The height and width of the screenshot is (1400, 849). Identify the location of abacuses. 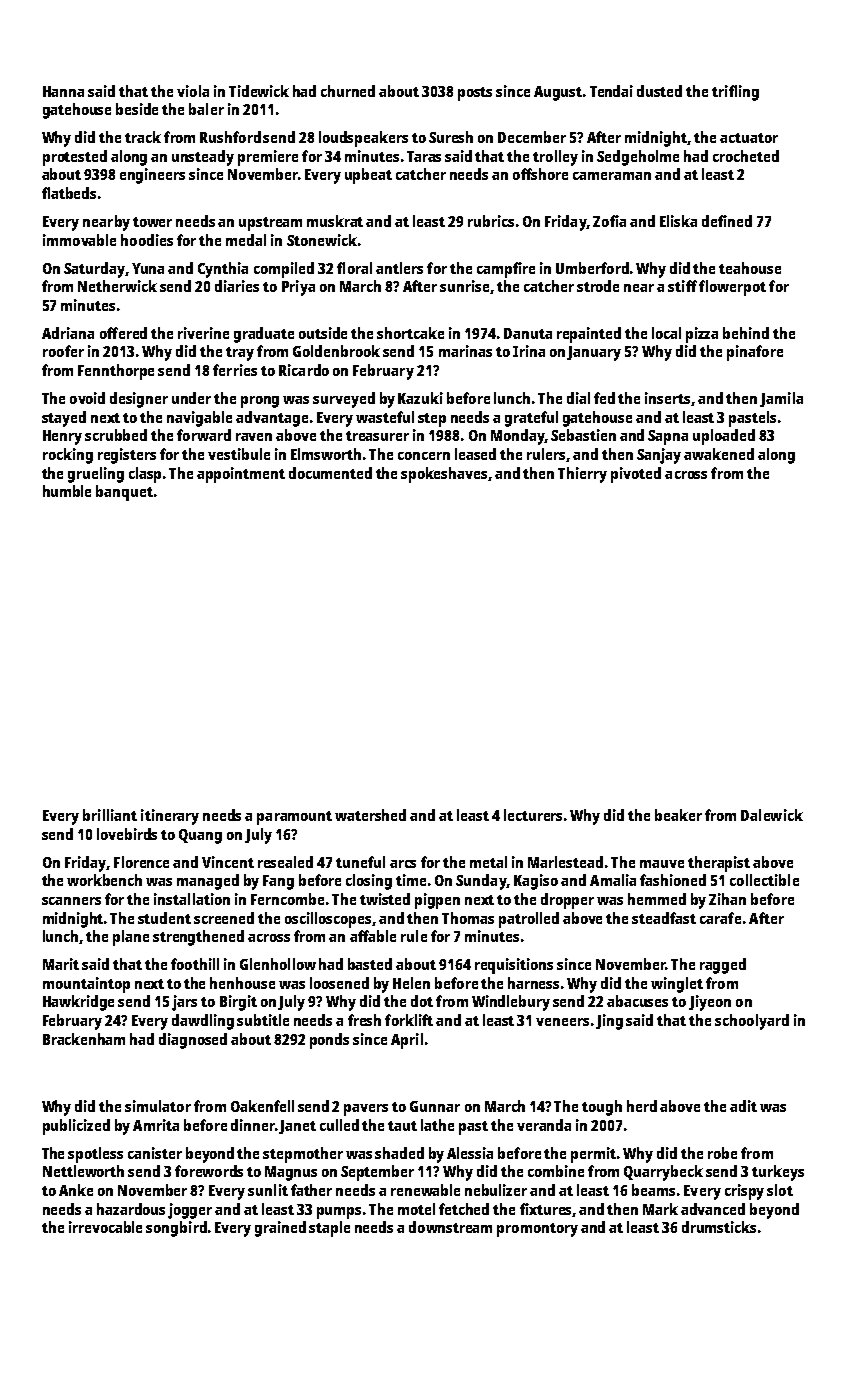
(637, 1001).
